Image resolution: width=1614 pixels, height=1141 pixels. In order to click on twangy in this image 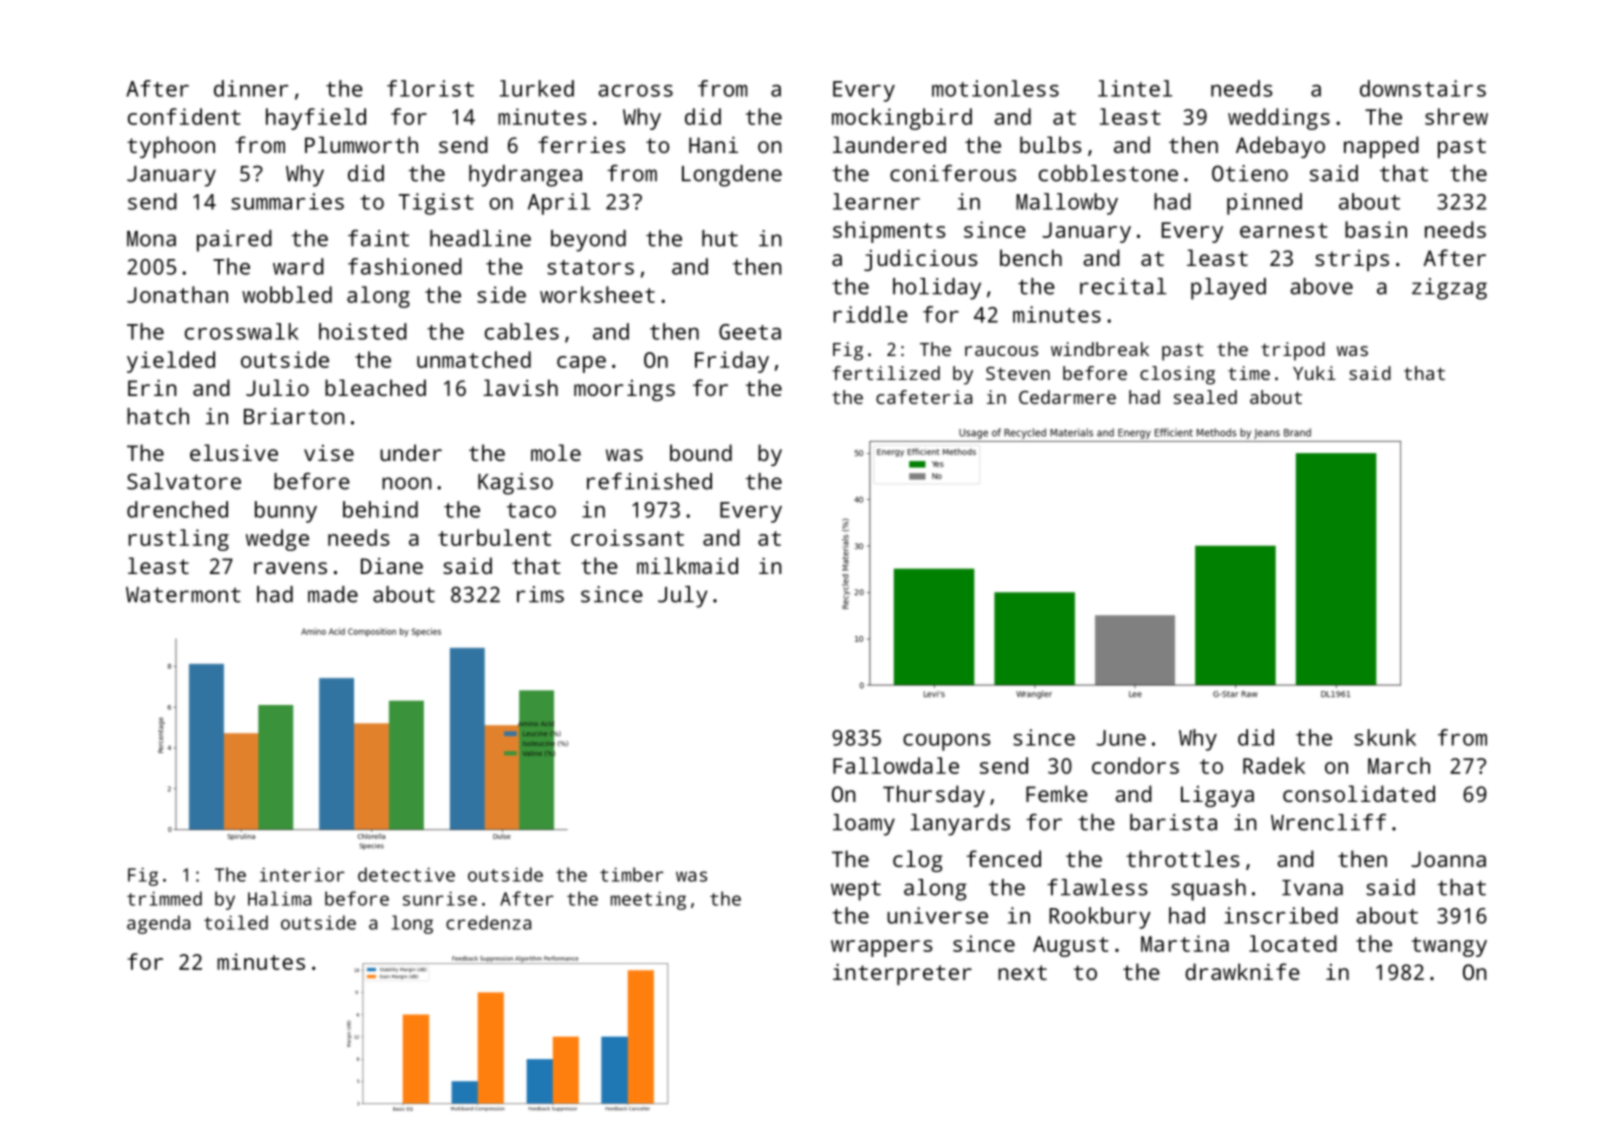, I will do `click(1449, 947)`.
